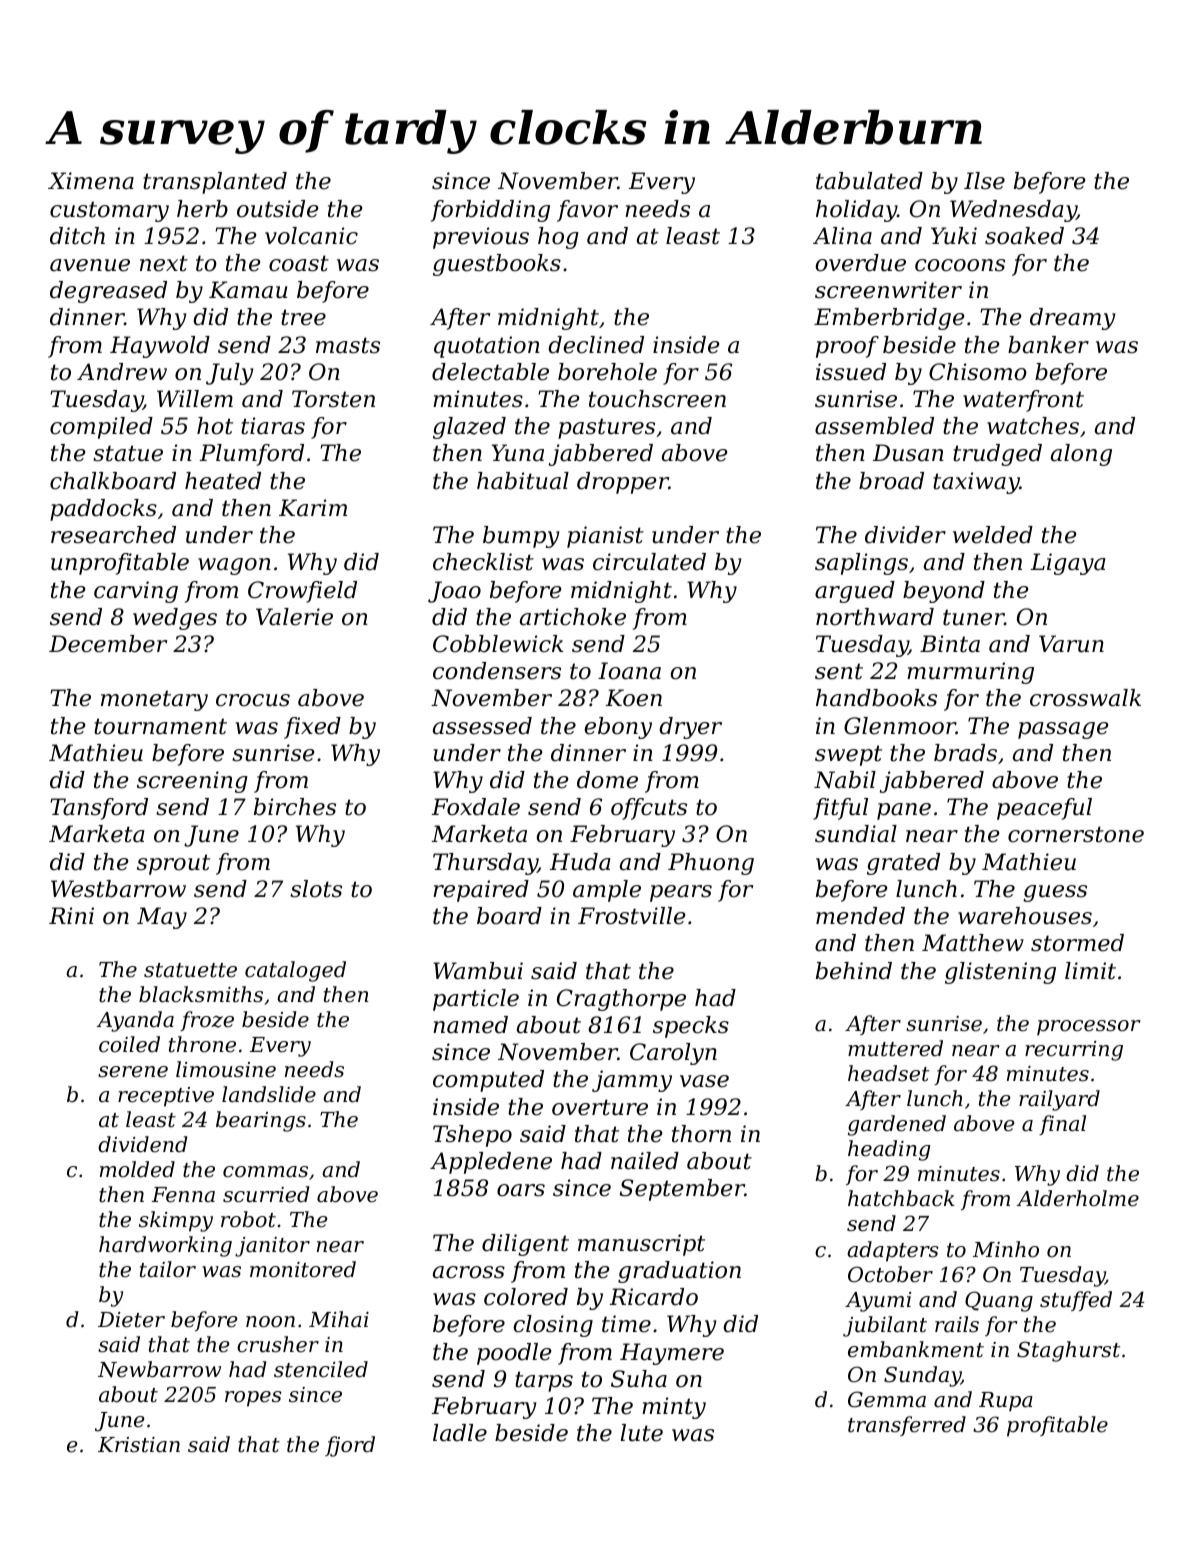 The image size is (1197, 1549). I want to click on wedges, so click(175, 619).
